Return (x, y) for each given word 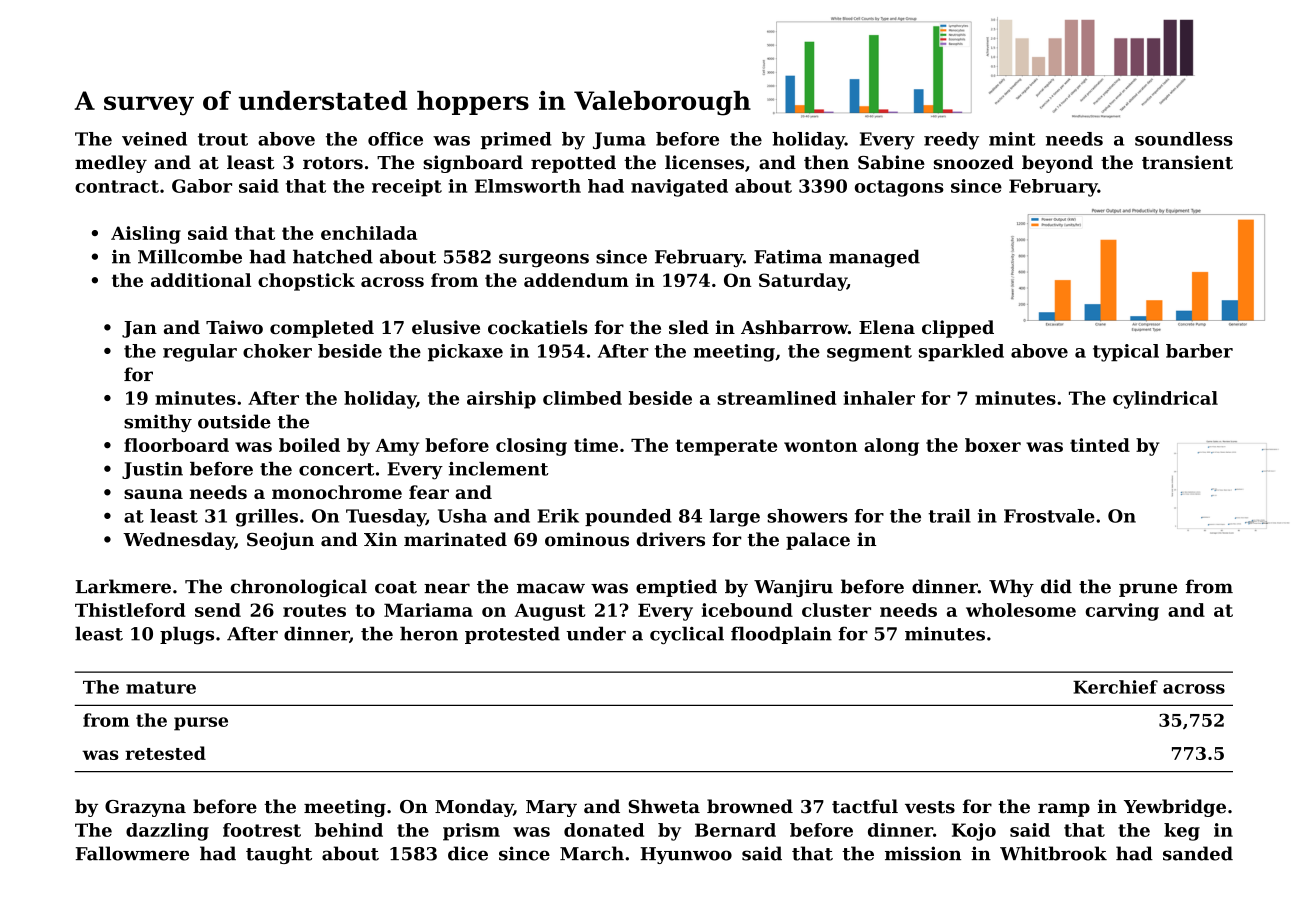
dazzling (167, 832)
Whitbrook (1053, 853)
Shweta (664, 806)
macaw (551, 588)
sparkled (961, 353)
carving (1122, 612)
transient (1187, 162)
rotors (333, 163)
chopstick (306, 282)
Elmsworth (528, 186)
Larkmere (123, 586)
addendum (576, 280)
